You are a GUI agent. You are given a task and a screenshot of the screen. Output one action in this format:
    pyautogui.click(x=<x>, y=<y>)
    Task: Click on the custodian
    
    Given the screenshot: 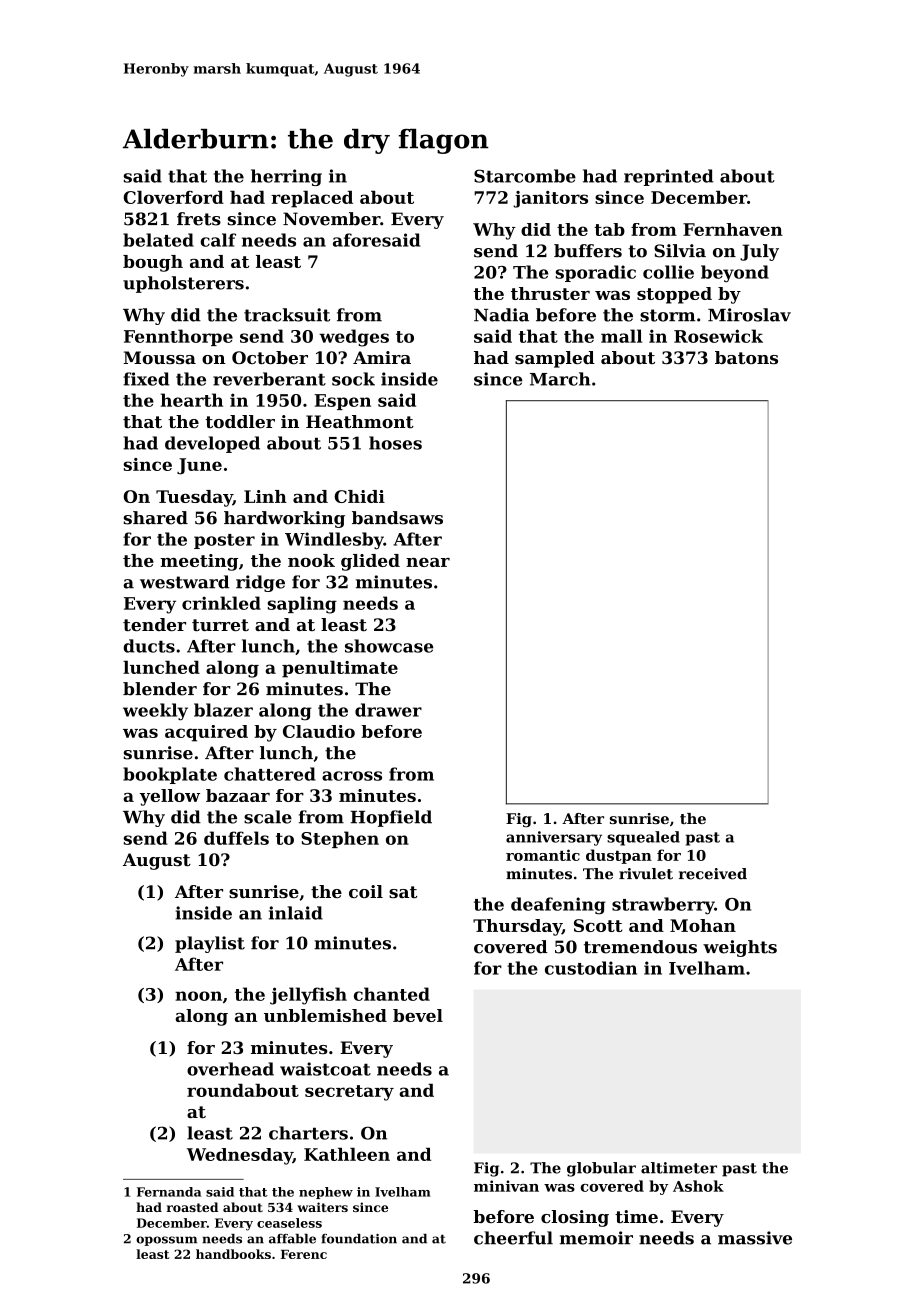 What is the action you would take?
    pyautogui.click(x=591, y=968)
